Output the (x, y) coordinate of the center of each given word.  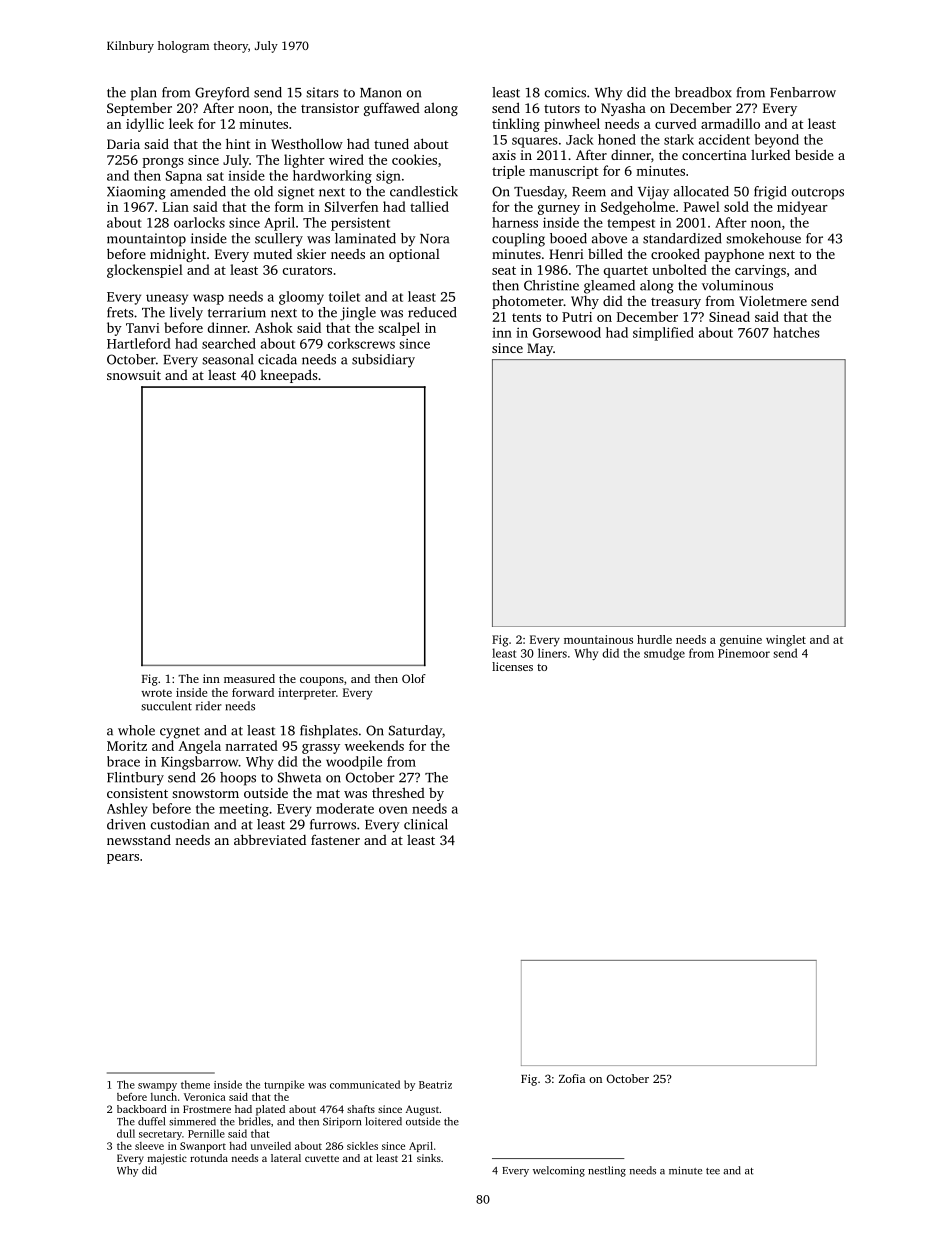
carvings (760, 271)
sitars (322, 92)
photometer (528, 302)
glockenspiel (145, 271)
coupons (322, 681)
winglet (786, 641)
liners (552, 653)
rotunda (209, 1158)
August (422, 1110)
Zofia (572, 1078)
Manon (381, 93)
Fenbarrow (803, 92)
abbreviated (270, 839)
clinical (426, 824)
